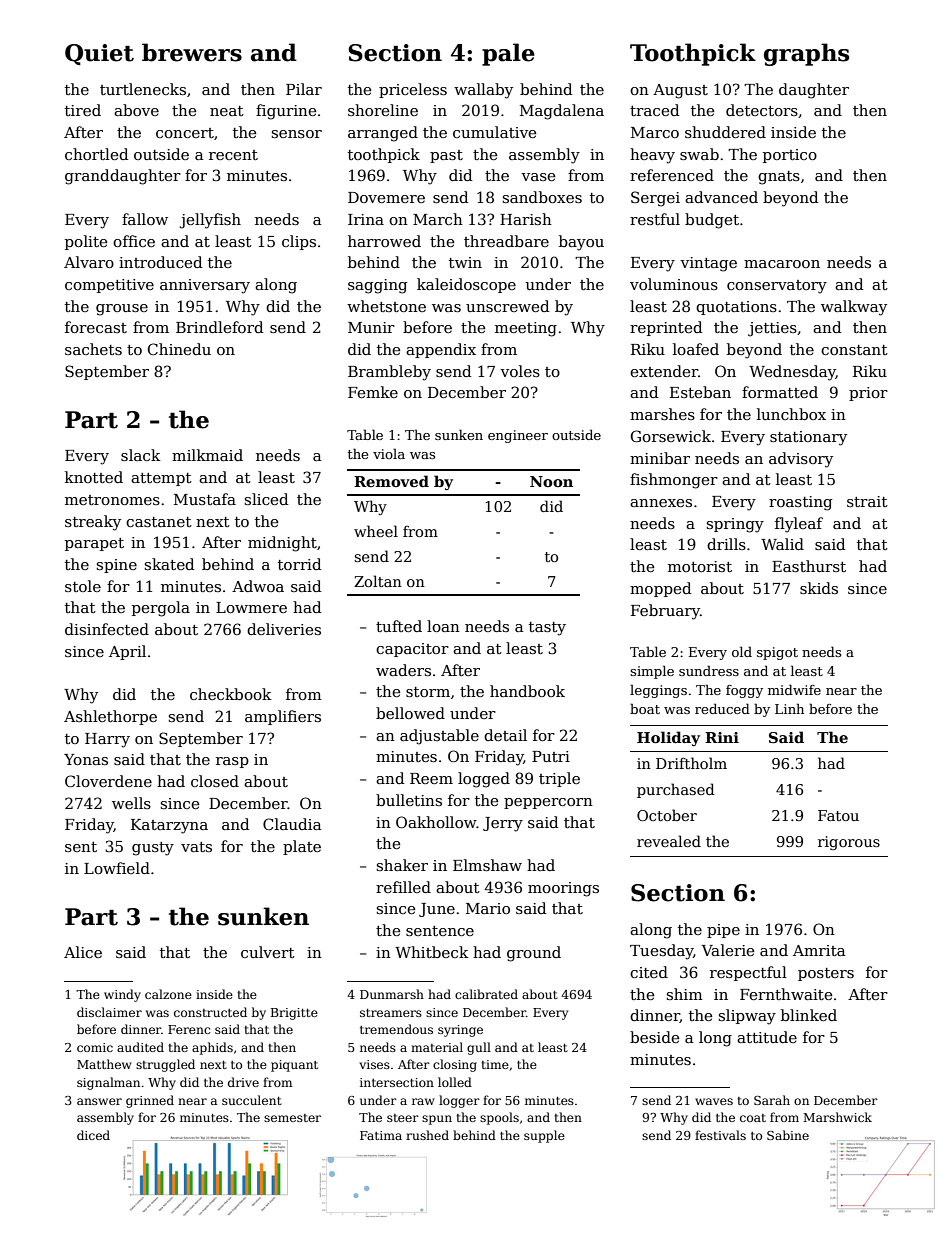  Describe the element at coordinates (508, 54) in the image. I see `pale` at that location.
